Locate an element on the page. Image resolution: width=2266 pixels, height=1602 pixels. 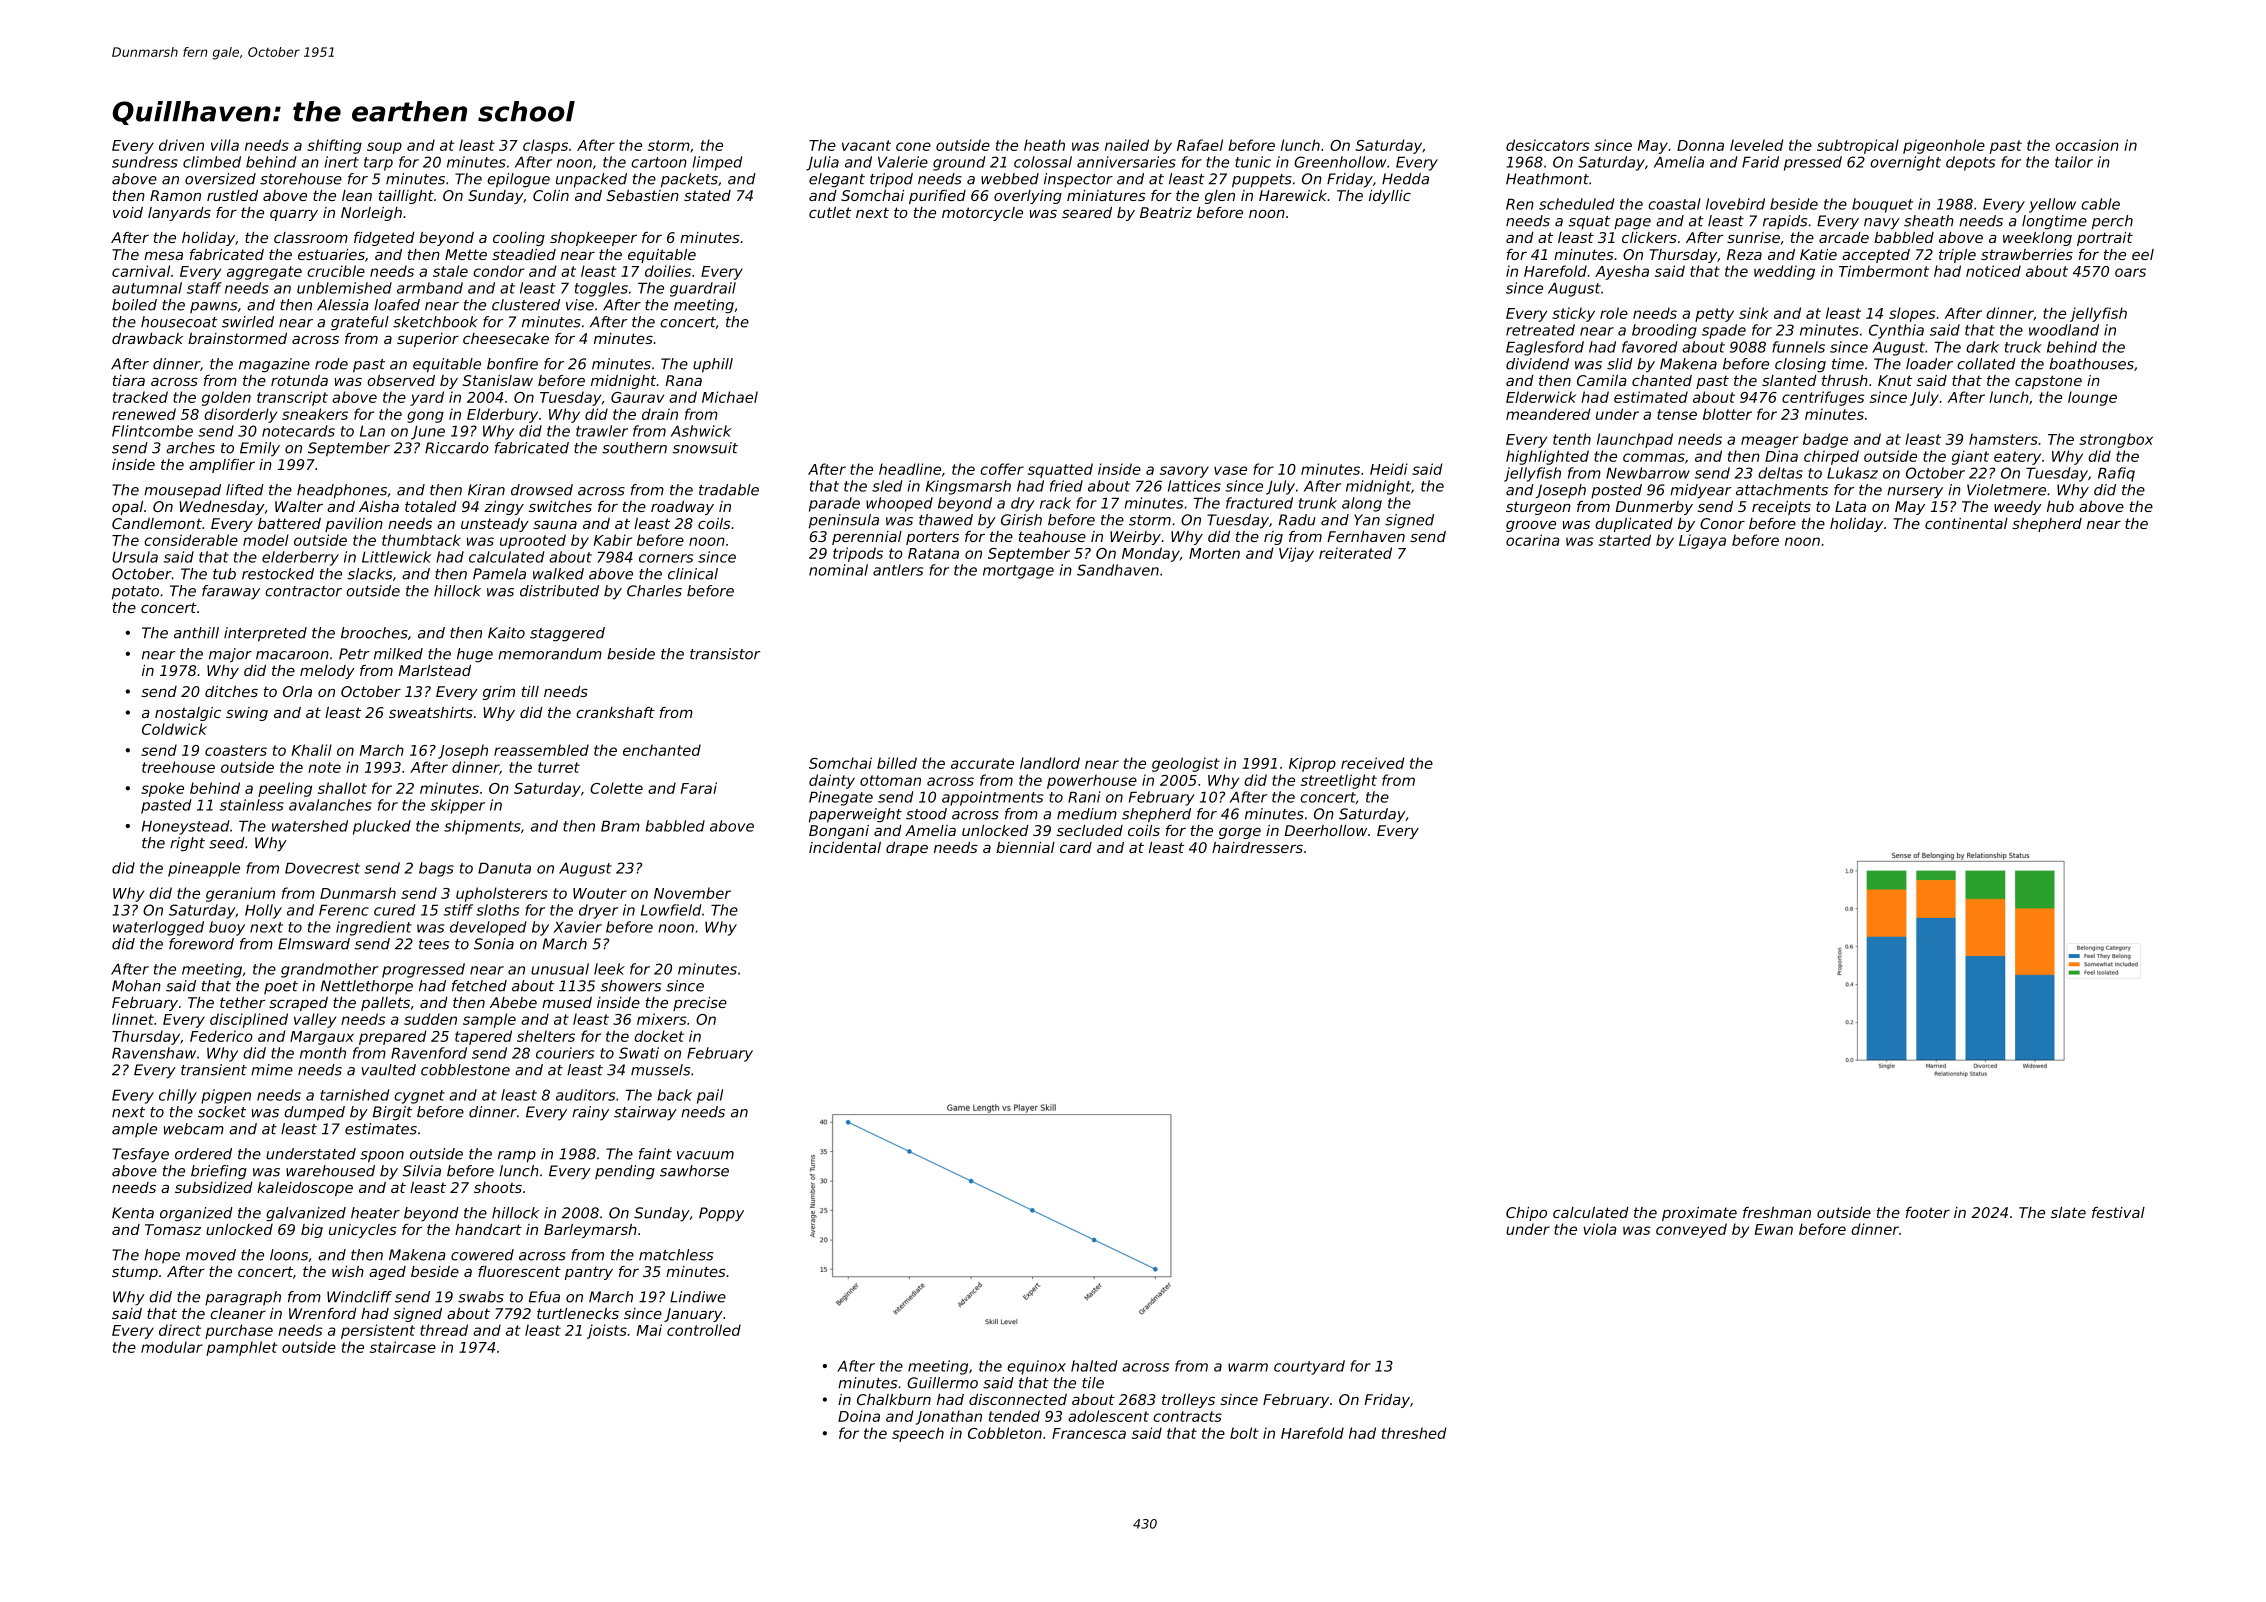
quarry is located at coordinates (294, 215).
